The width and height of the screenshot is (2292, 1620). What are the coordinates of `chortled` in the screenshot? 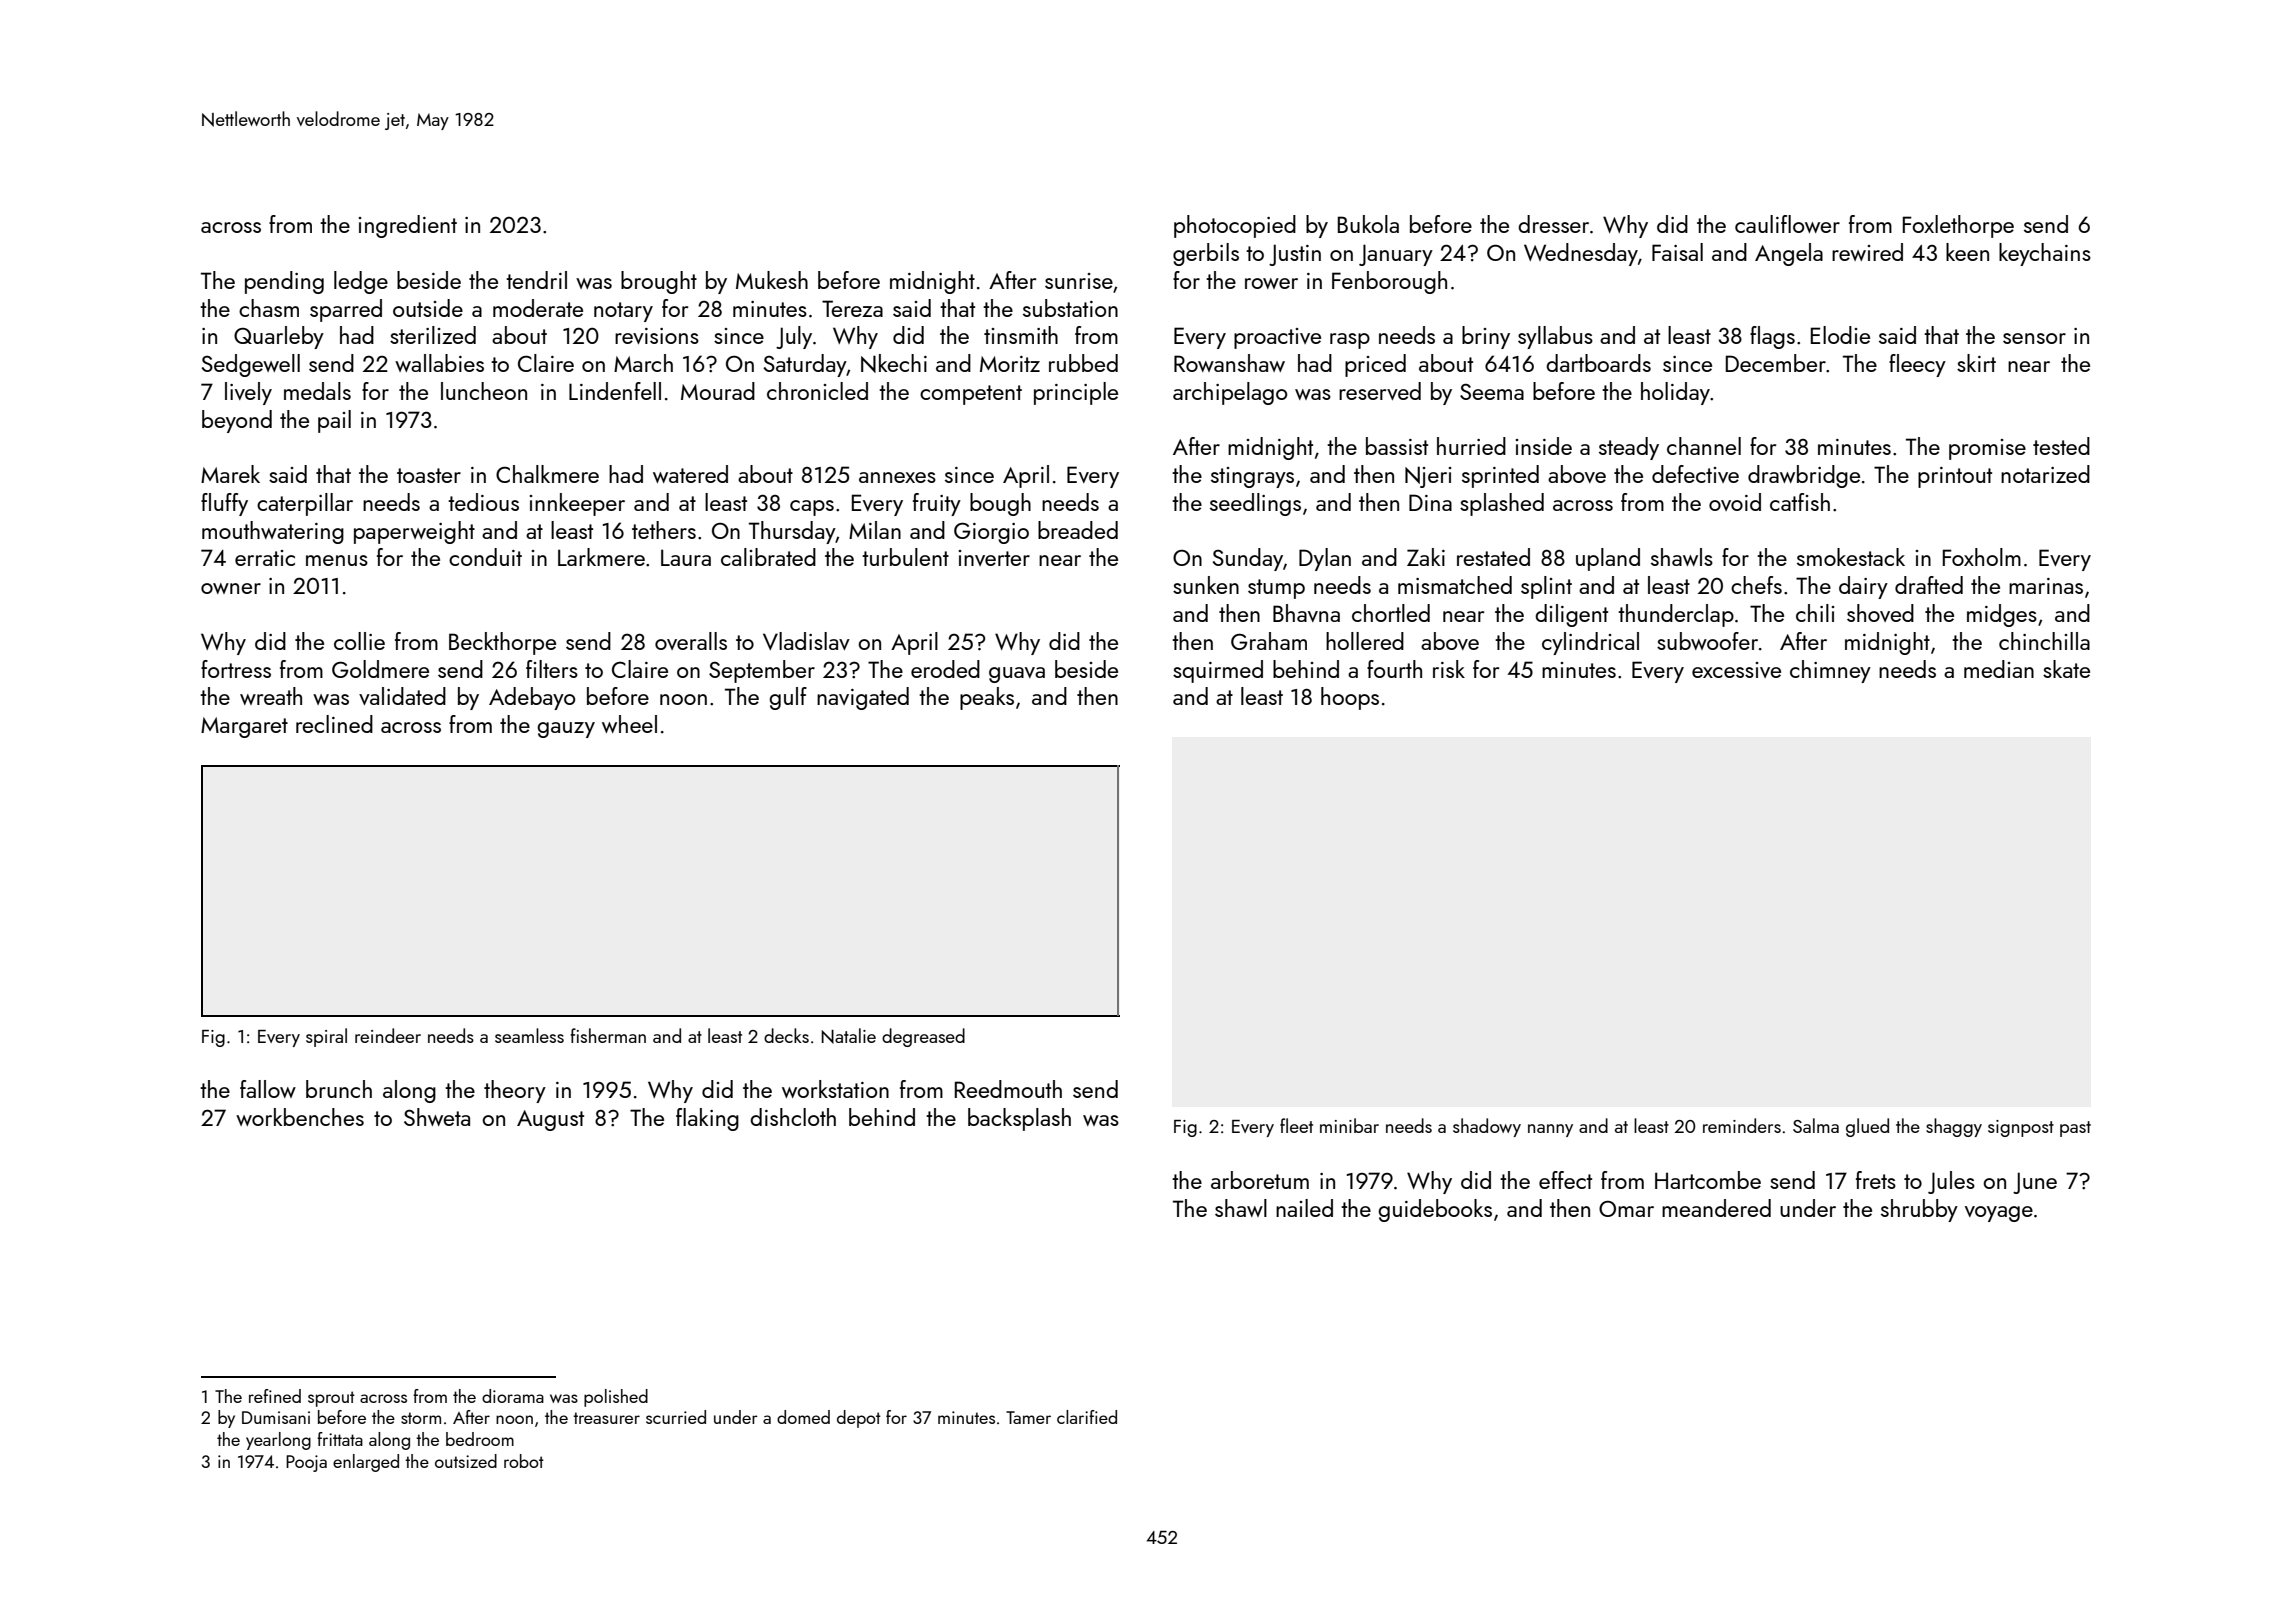 It's located at (1391, 613).
